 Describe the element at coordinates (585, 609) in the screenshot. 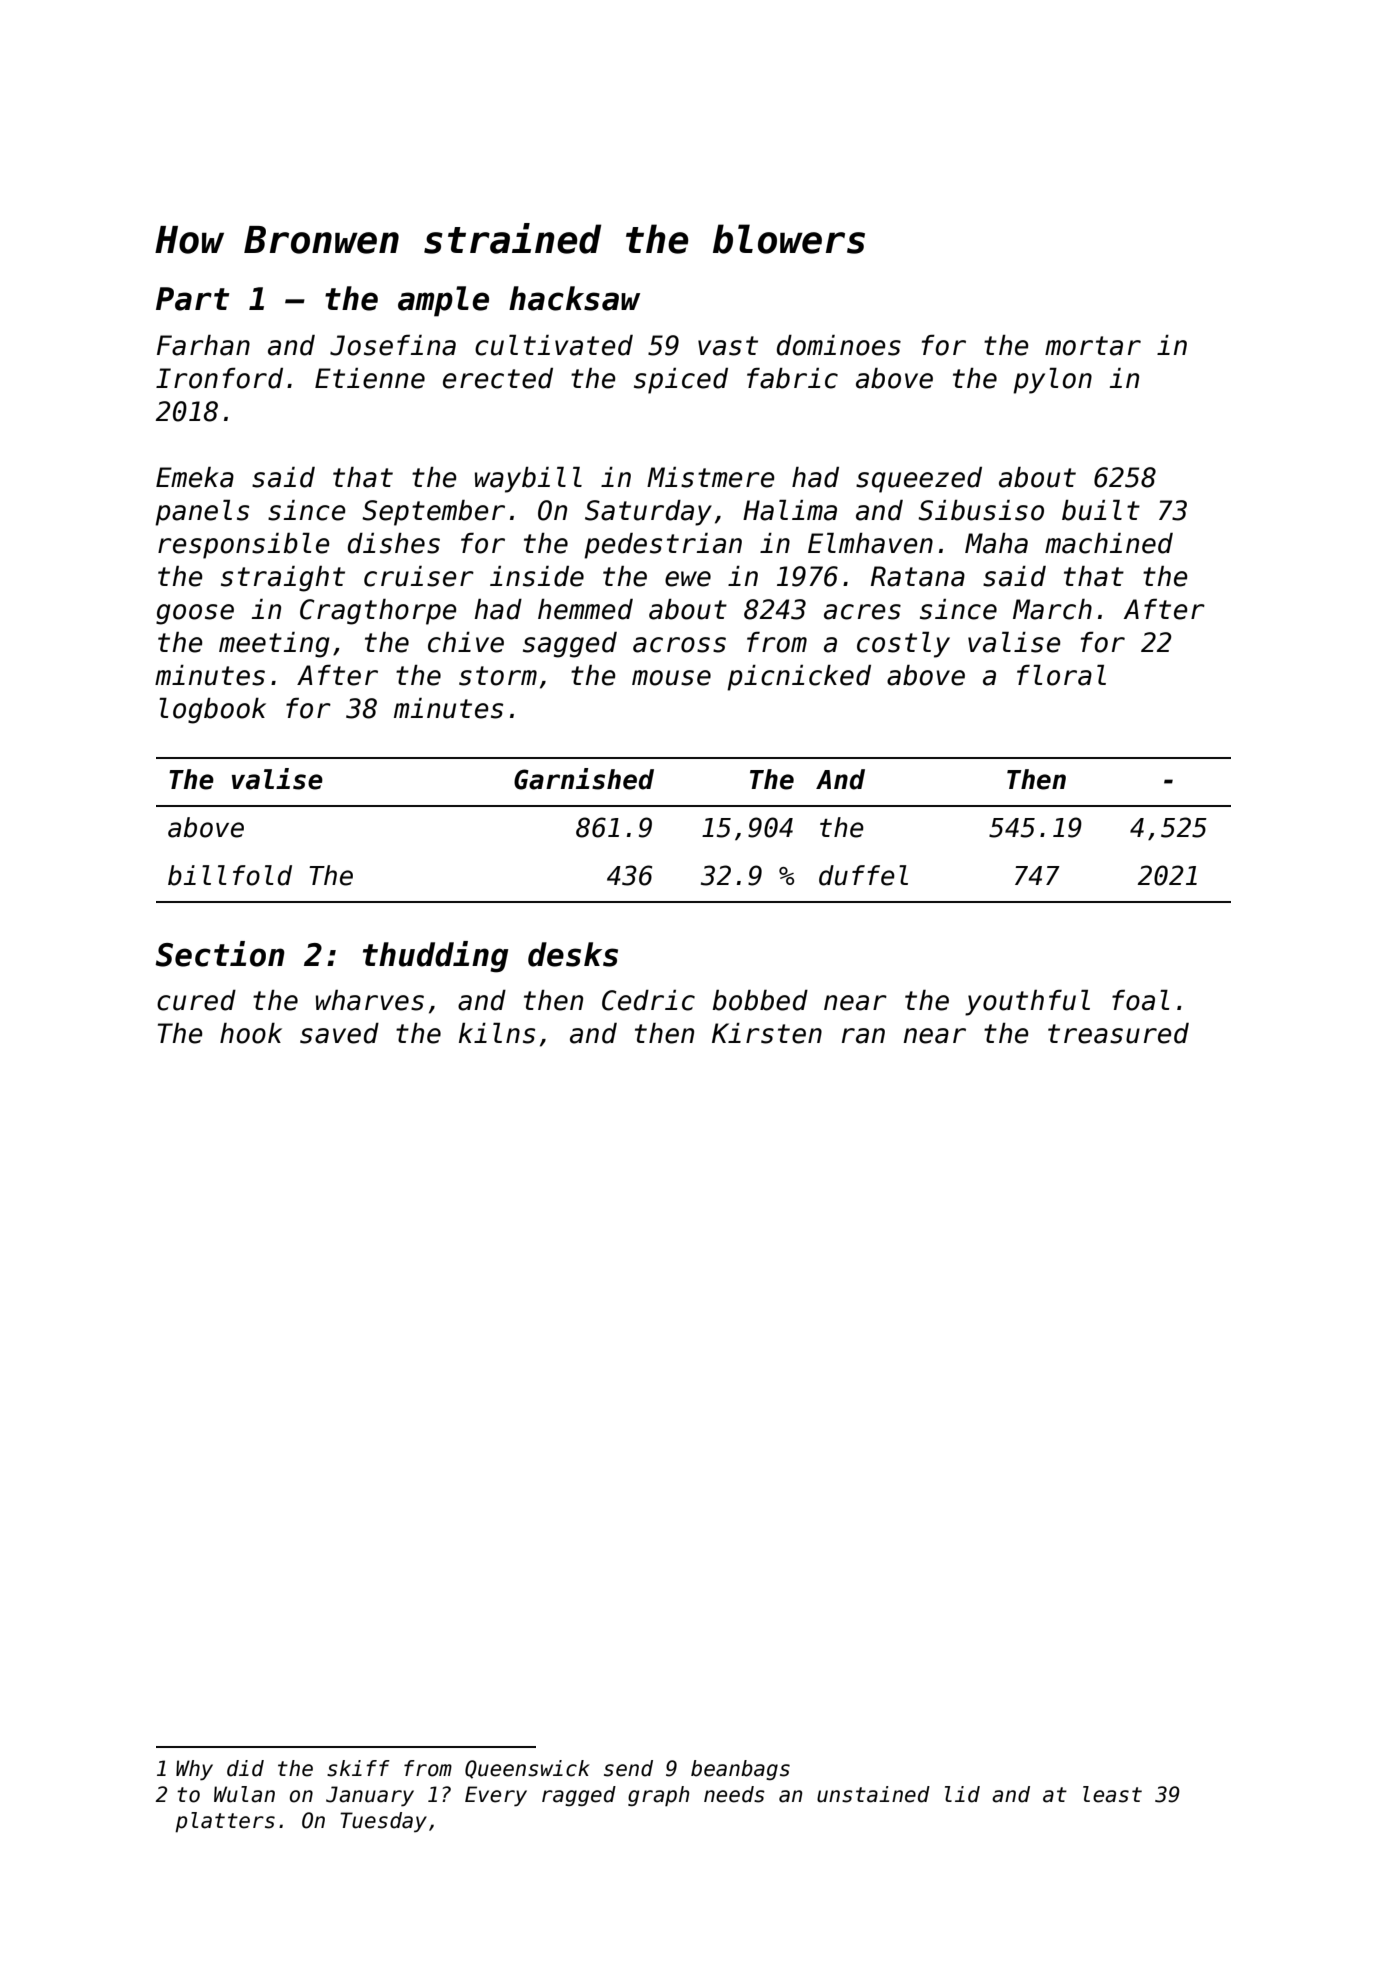

I see `hemmed` at that location.
